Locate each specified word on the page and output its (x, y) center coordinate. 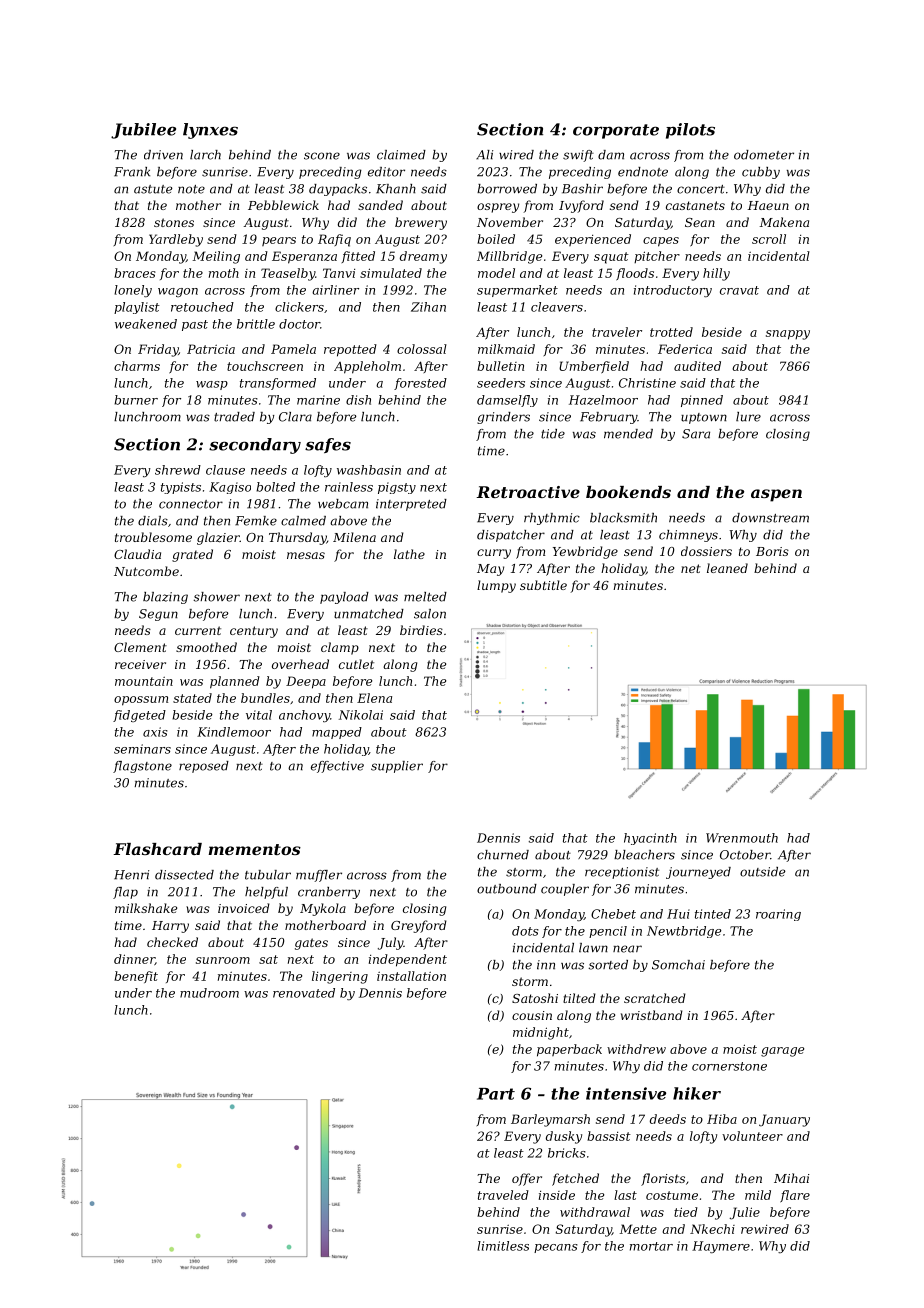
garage (782, 1052)
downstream (770, 518)
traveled (503, 1195)
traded (234, 417)
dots (525, 931)
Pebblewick (283, 205)
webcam (343, 504)
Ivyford (581, 206)
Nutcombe (146, 571)
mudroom (209, 993)
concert (701, 189)
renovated (304, 993)
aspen (776, 495)
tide (553, 434)
